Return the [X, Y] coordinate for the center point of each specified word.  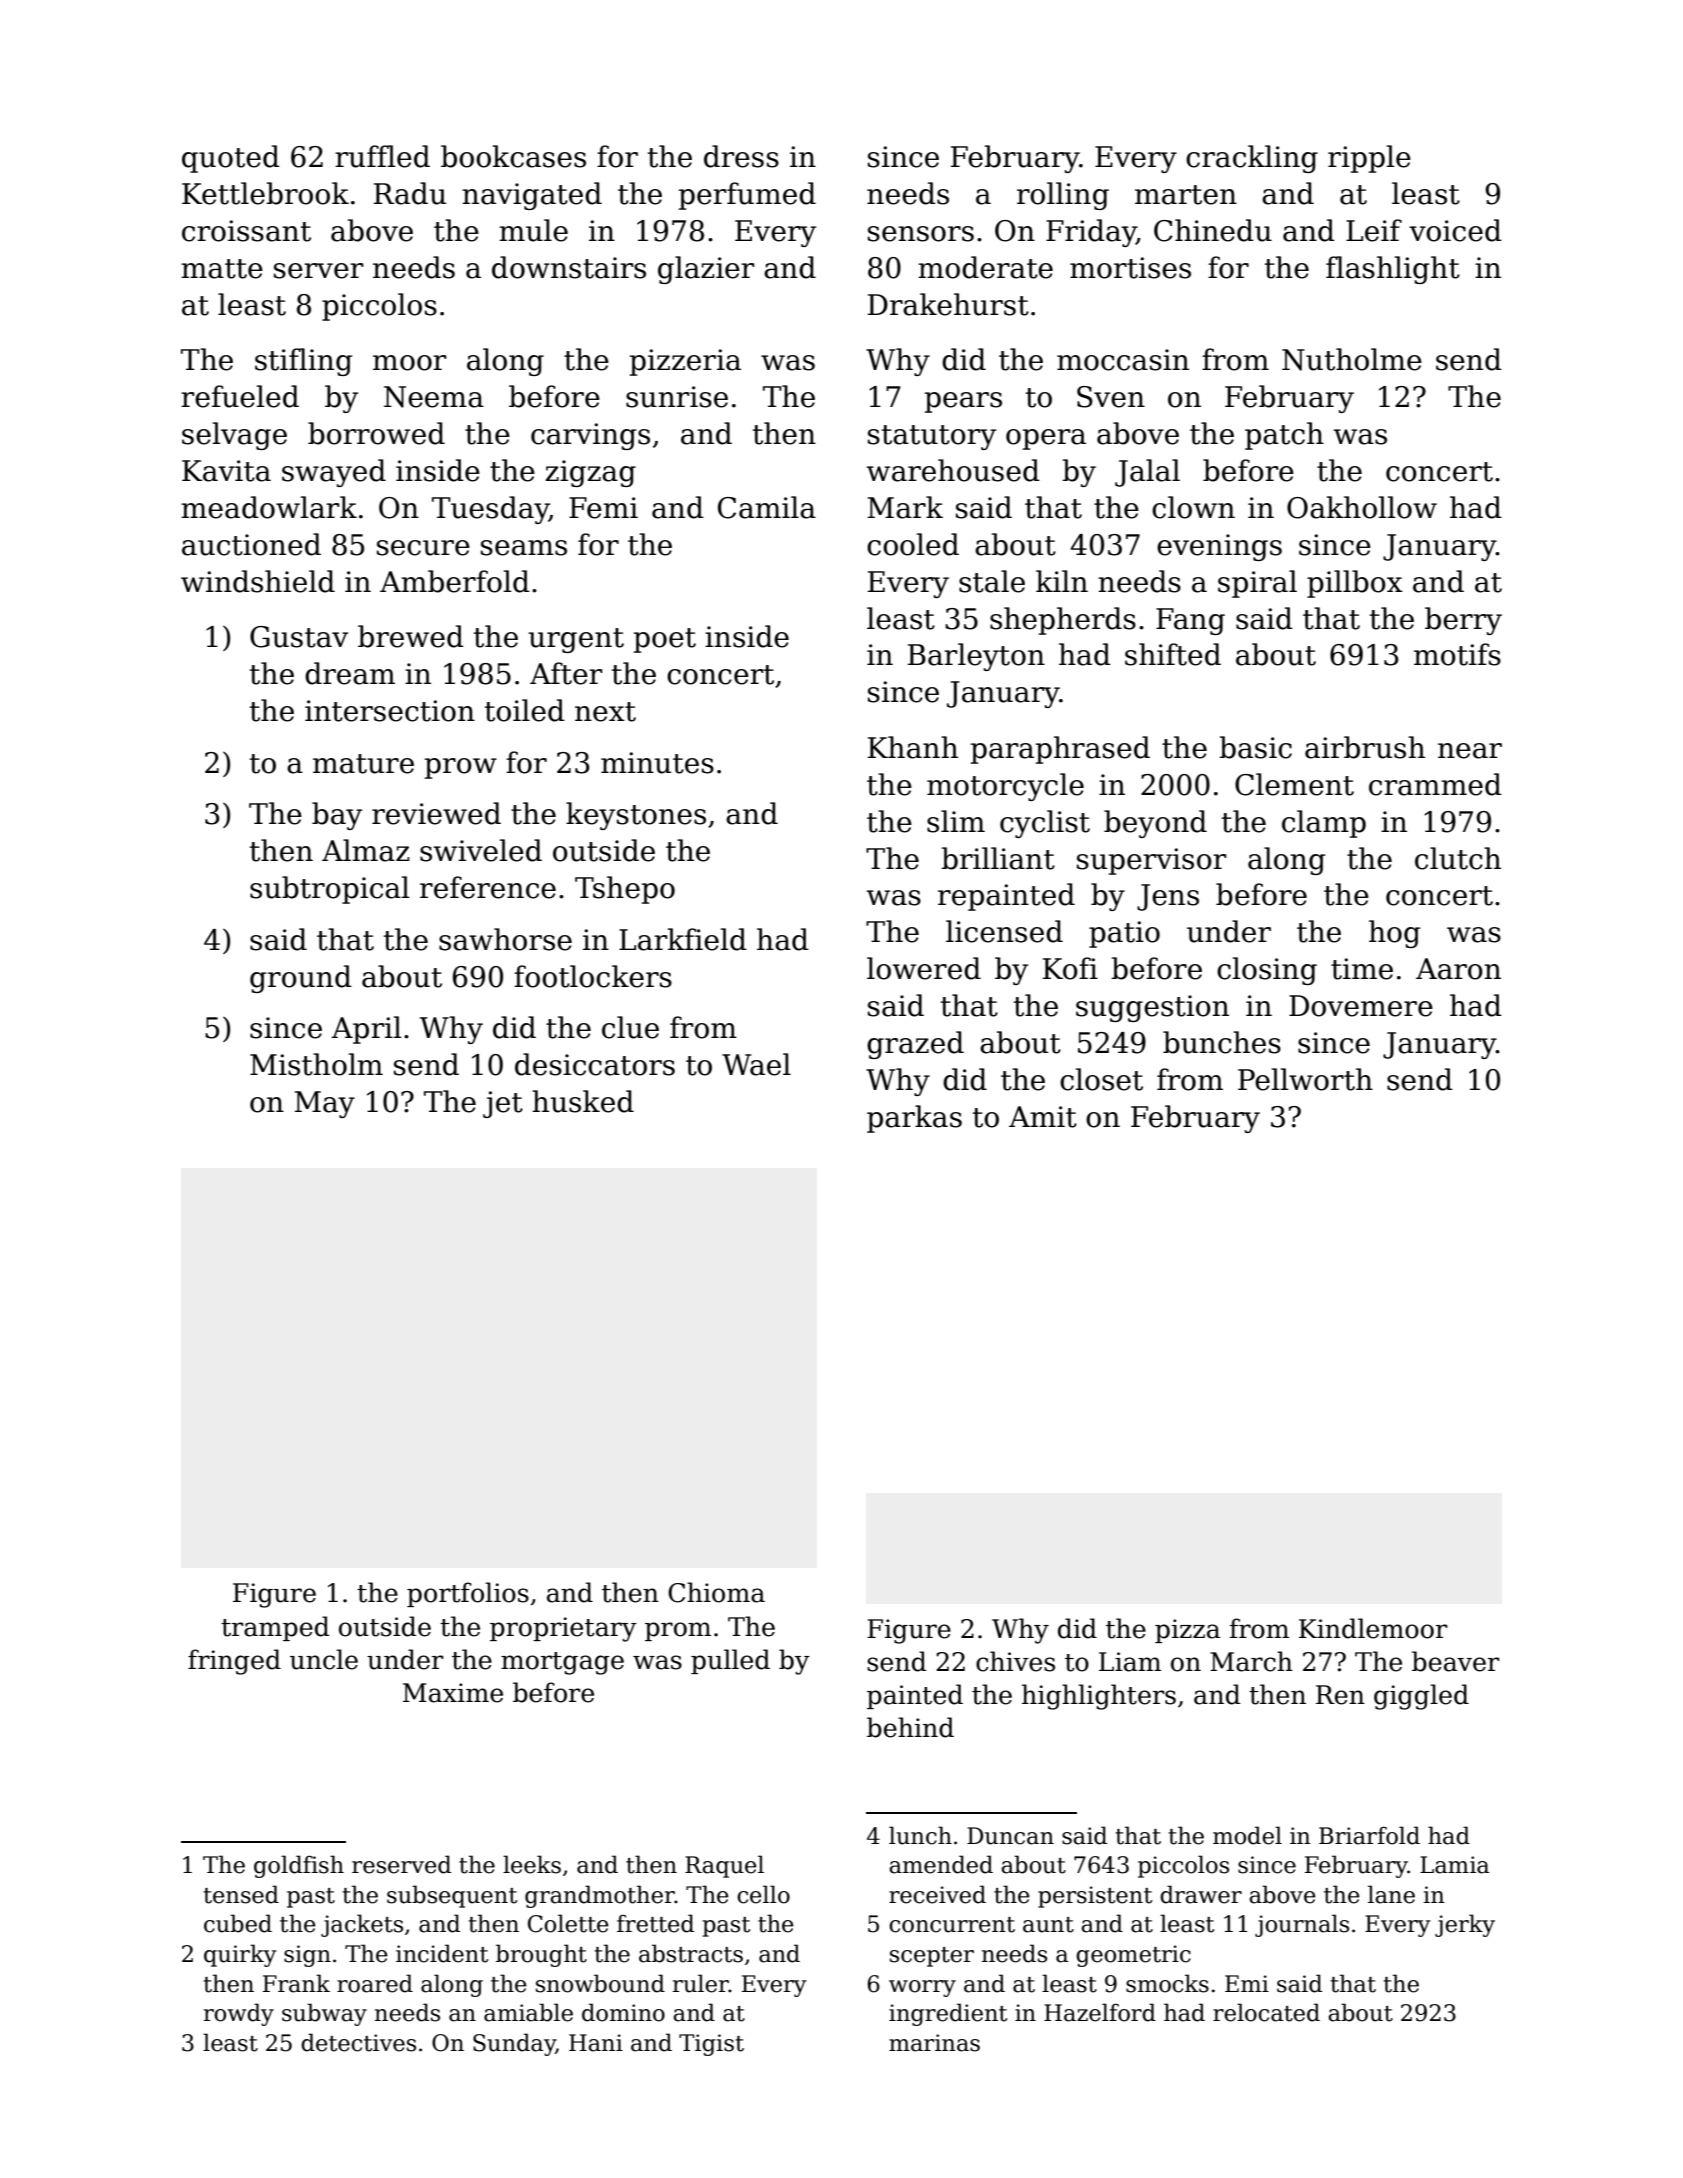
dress [741, 156]
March [1251, 1661]
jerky [1465, 1925]
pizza [1187, 1631]
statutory [932, 437]
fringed [234, 1662]
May [325, 1104]
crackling [1252, 159]
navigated [532, 196]
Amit [1043, 1117]
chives [1015, 1661]
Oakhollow [1362, 507]
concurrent [952, 1925]
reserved [401, 1864]
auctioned [251, 544]
